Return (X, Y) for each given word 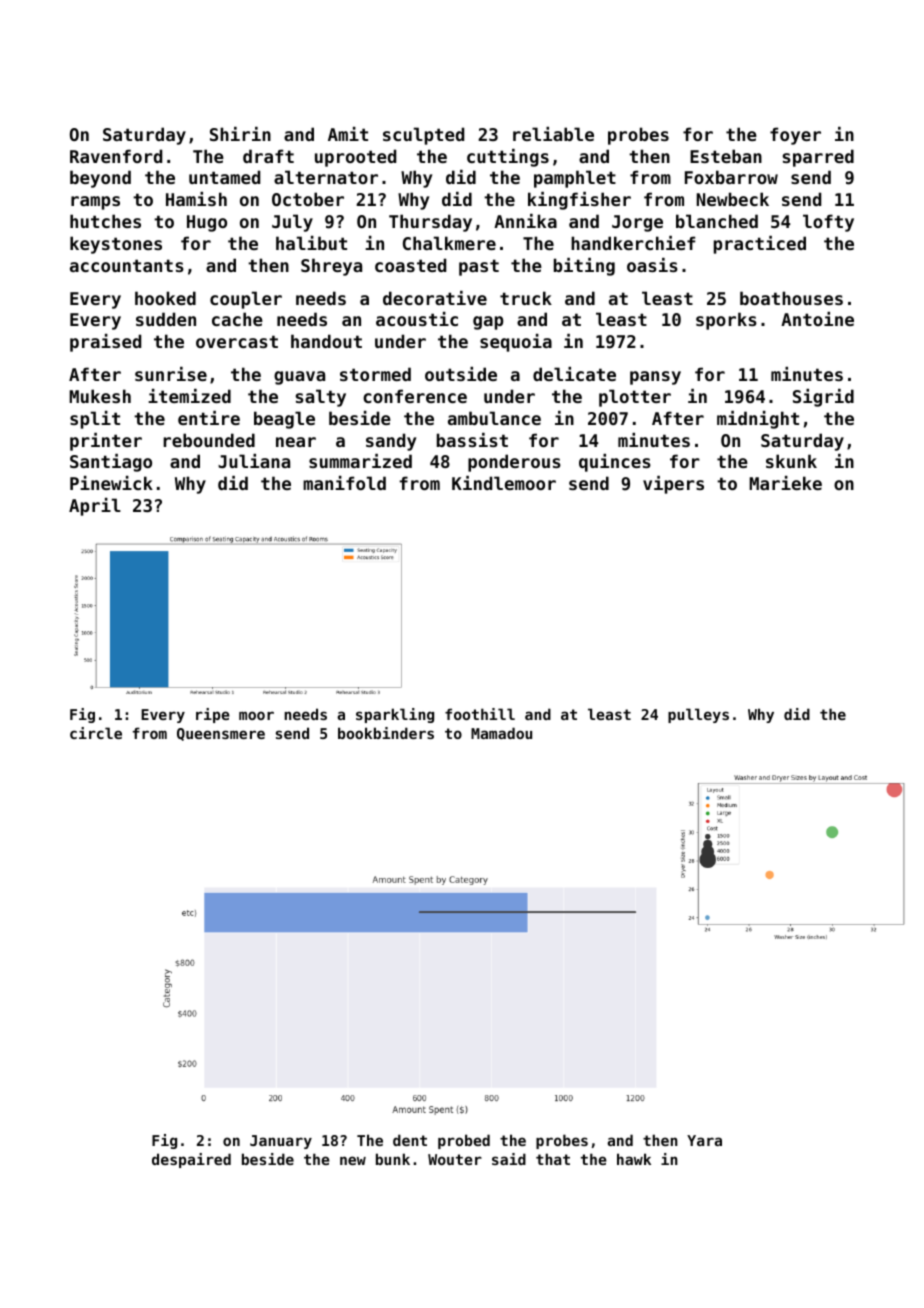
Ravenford (116, 156)
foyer (795, 136)
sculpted (423, 136)
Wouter (455, 1159)
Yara (704, 1140)
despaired (191, 1160)
